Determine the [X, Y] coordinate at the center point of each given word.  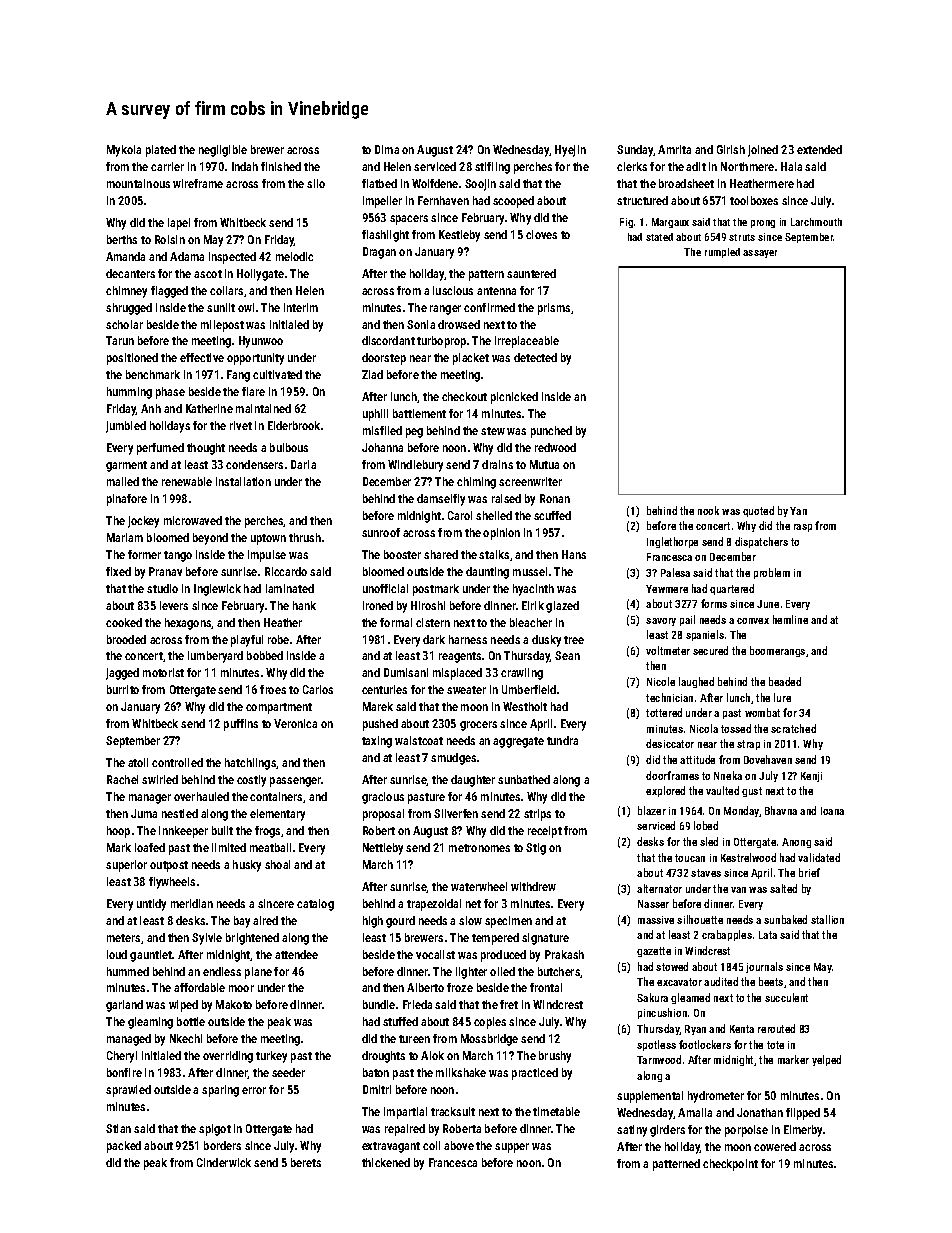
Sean [567, 655]
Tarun [120, 340]
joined [763, 151]
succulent [786, 997]
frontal [546, 987]
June [768, 604]
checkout [464, 396]
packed [124, 1147]
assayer [760, 254]
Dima [387, 149]
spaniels [705, 635]
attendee [296, 954]
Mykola [124, 151]
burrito [123, 689]
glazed [562, 607]
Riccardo [286, 571]
